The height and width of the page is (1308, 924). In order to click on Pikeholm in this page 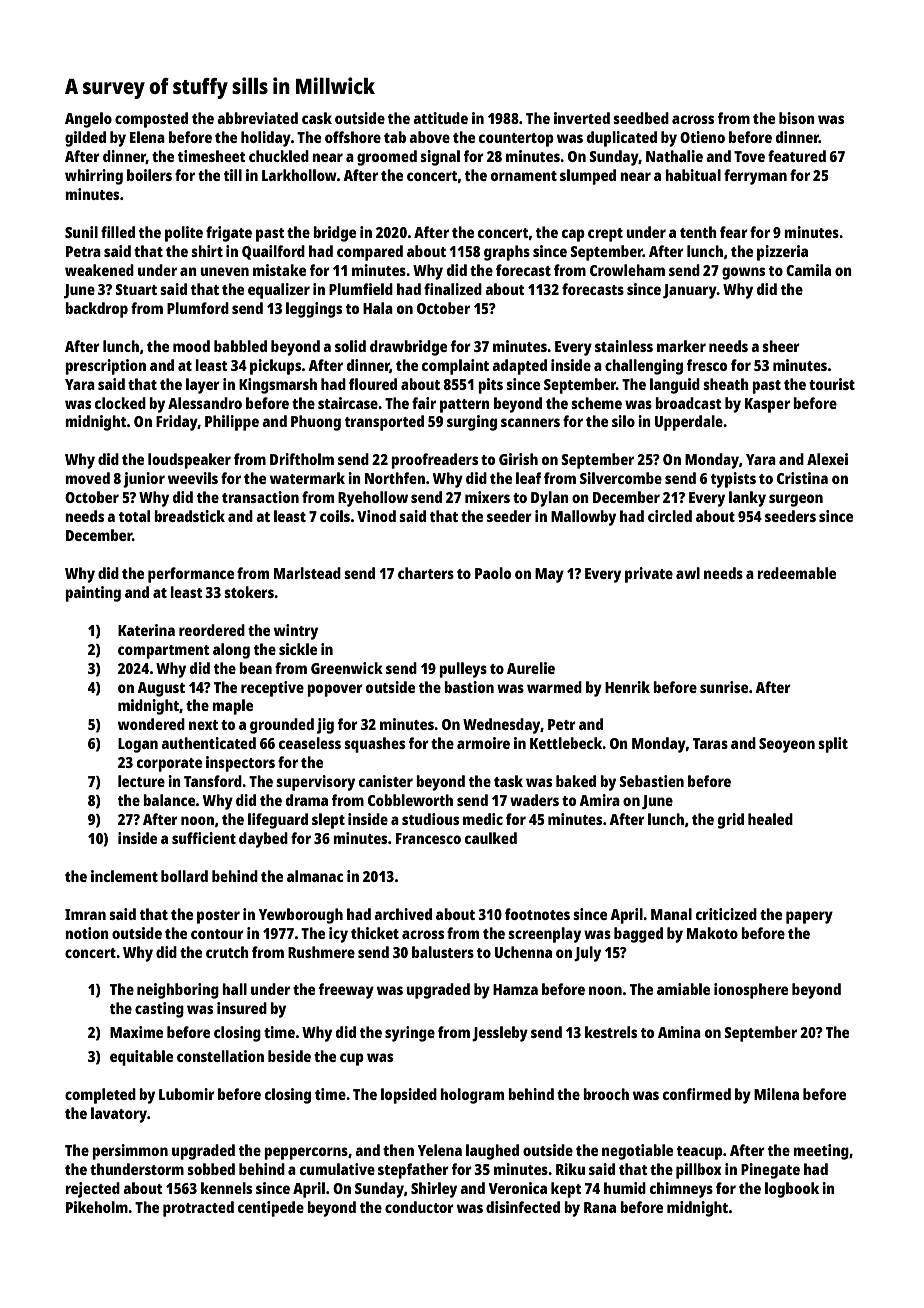, I will do `click(97, 1207)`.
